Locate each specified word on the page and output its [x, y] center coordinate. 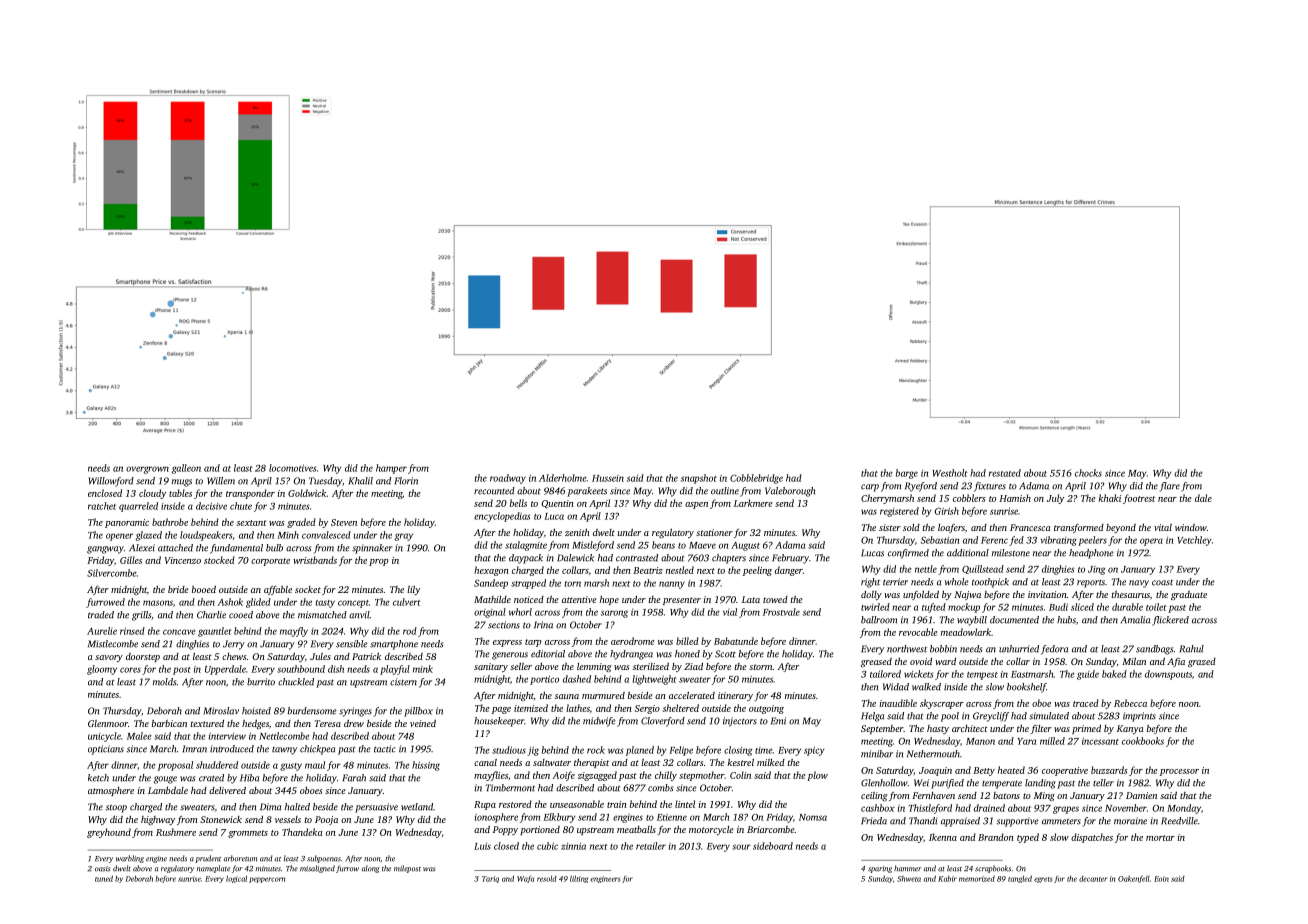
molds [164, 682]
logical [236, 879]
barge [907, 474]
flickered [1170, 621]
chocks [1088, 473]
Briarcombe [770, 829]
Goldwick [307, 493]
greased [876, 662]
